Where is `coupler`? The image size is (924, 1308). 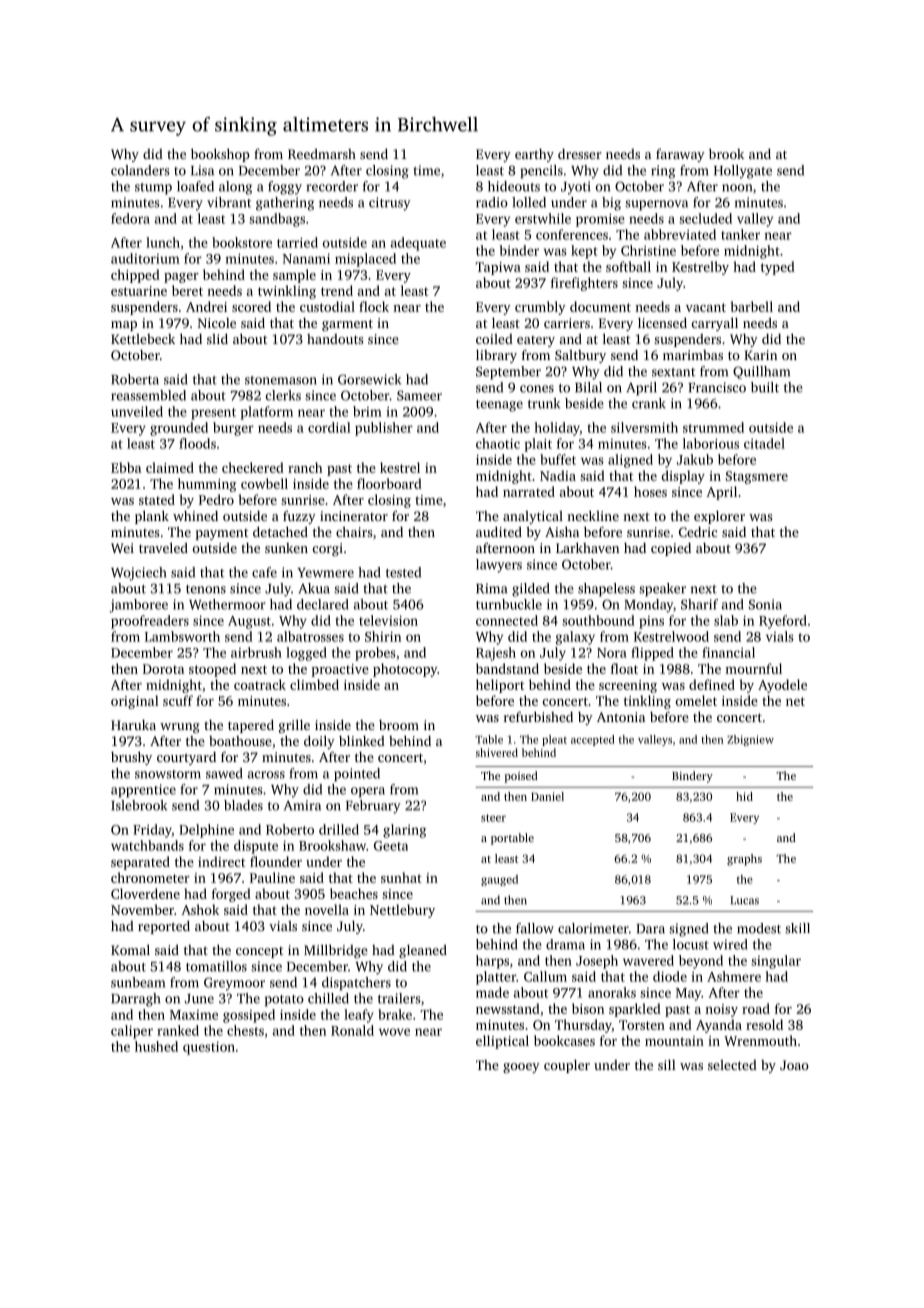 coupler is located at coordinates (567, 1066).
